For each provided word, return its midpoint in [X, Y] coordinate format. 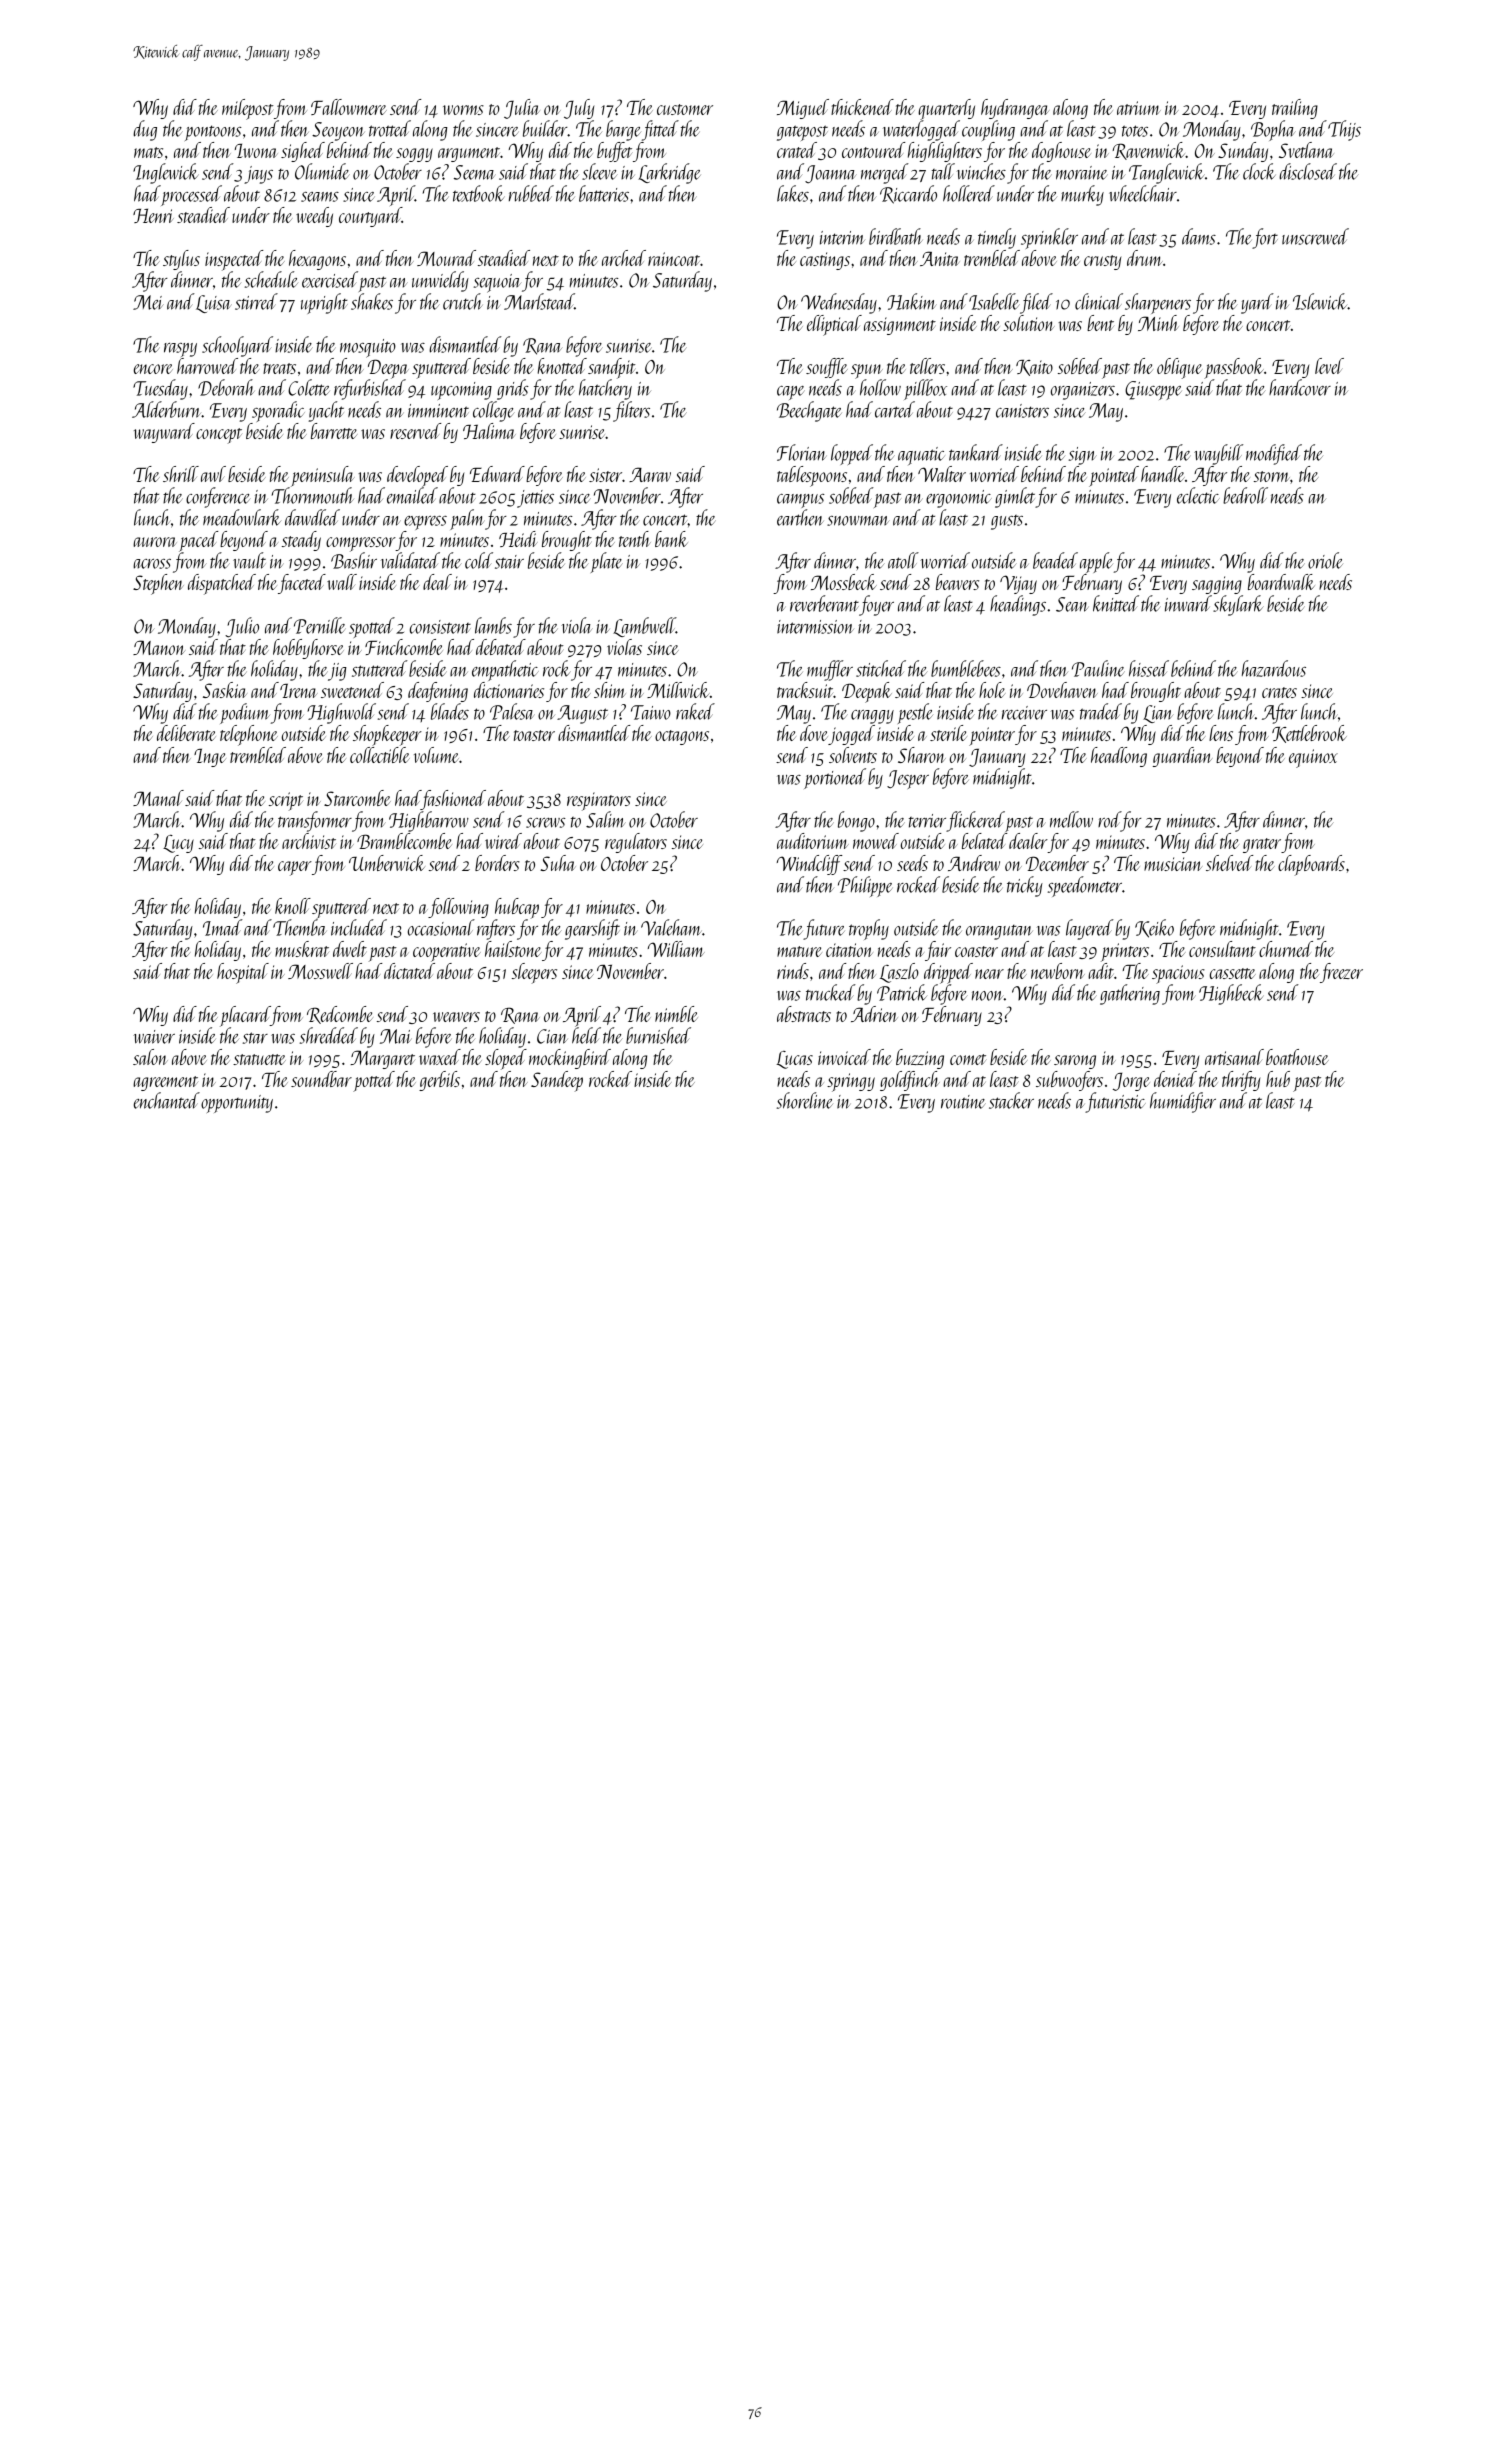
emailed [412, 495]
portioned [835, 778]
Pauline [1098, 668]
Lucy [178, 844]
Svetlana [1306, 150]
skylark [1238, 605]
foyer [876, 605]
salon [150, 1057]
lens [1221, 733]
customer [685, 109]
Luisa [214, 304]
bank [671, 539]
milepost [248, 109]
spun [867, 371]
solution [1029, 323]
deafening [438, 692]
